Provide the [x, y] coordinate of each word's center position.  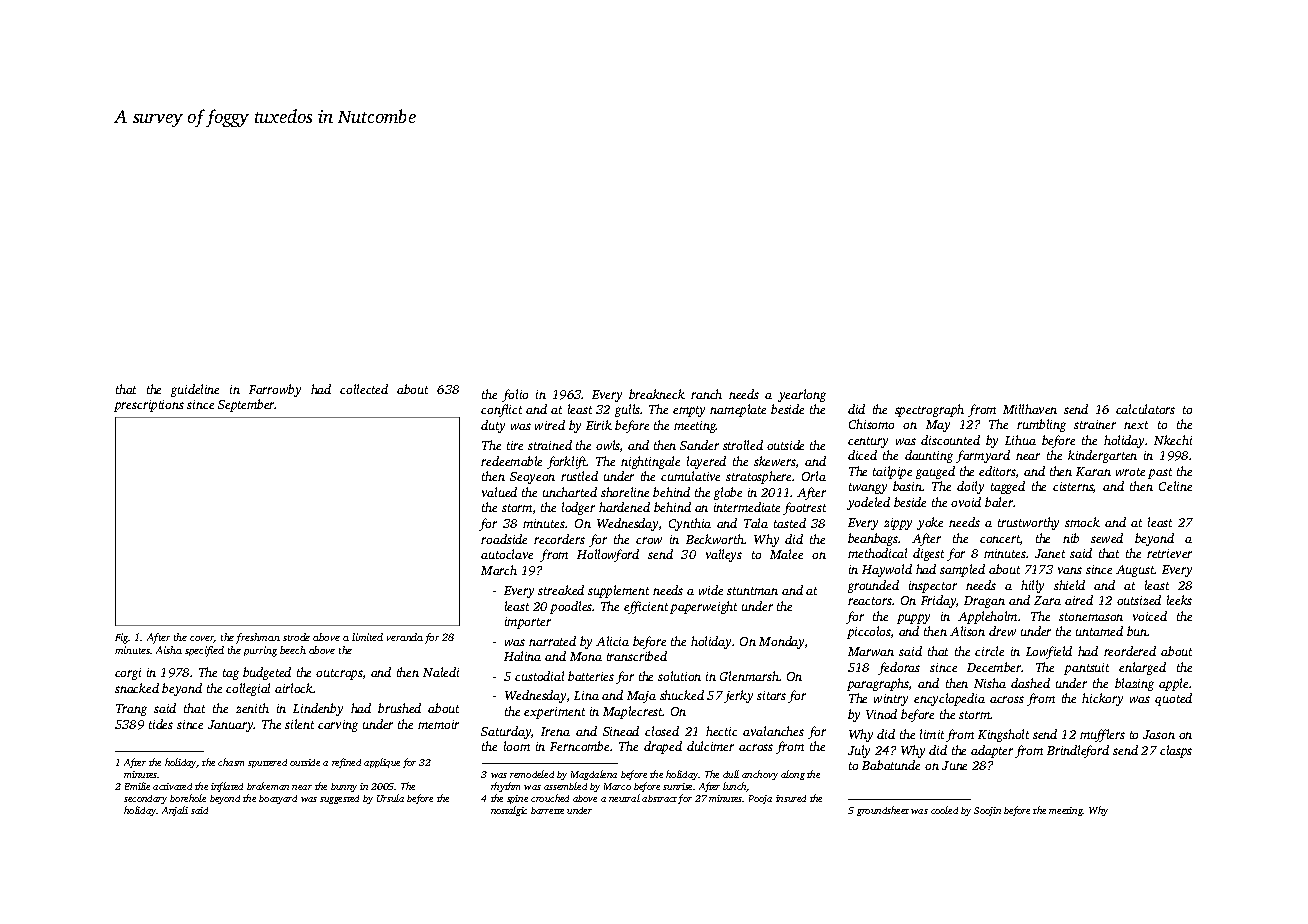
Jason [1159, 734]
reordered [1130, 651]
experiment [554, 713]
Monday [781, 642]
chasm [231, 762]
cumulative [690, 476]
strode [296, 637]
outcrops [339, 674]
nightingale [650, 462]
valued [499, 492]
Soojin [987, 811]
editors [997, 471]
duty [493, 426]
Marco [617, 786]
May [938, 426]
